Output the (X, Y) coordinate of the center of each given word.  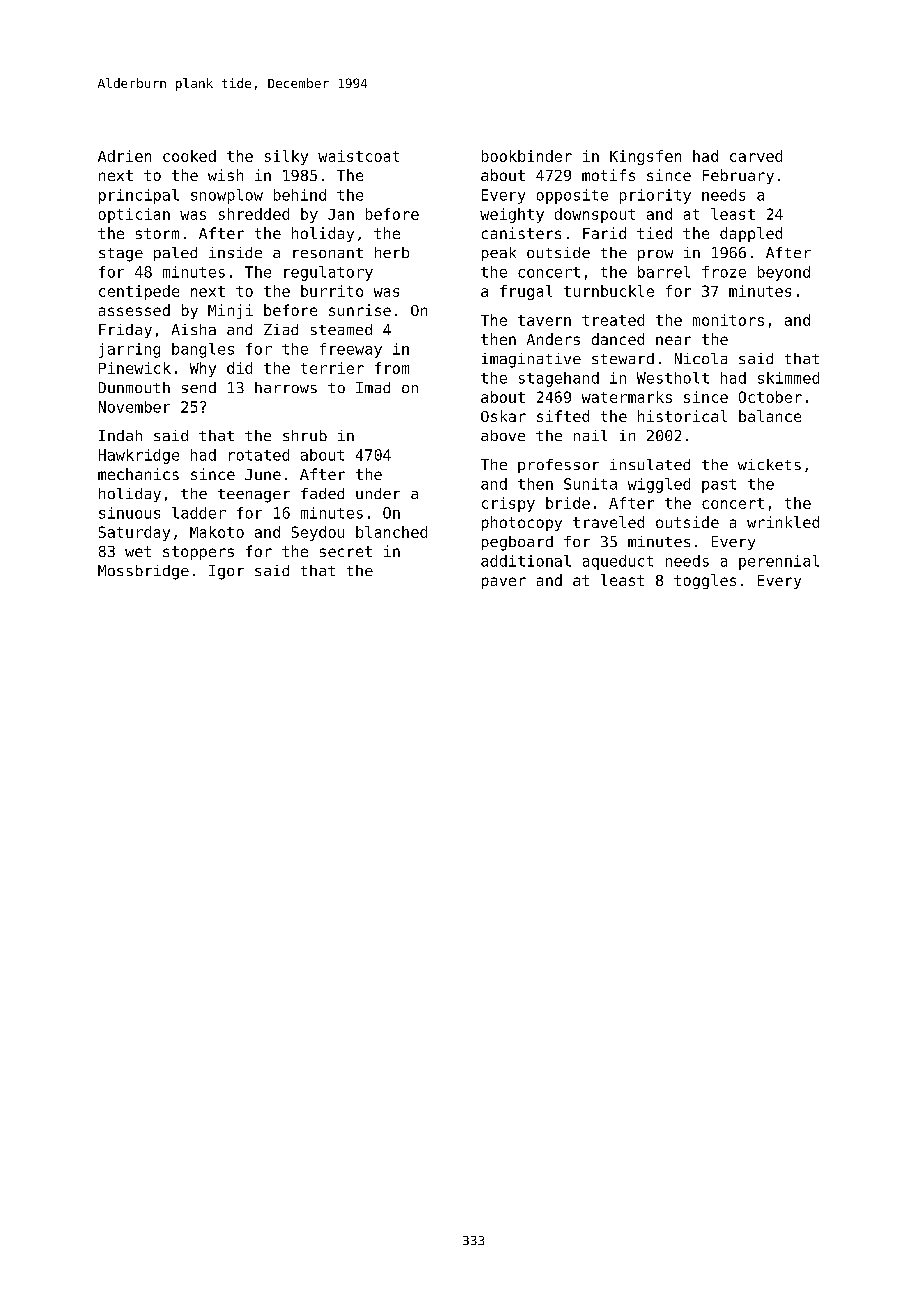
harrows (286, 387)
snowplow (227, 196)
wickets (769, 464)
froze (724, 272)
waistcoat (358, 156)
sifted (563, 416)
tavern (544, 320)
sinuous (129, 513)
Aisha (194, 329)
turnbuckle (609, 291)
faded (322, 493)
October (770, 397)
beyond (784, 273)
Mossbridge (143, 572)
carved (756, 156)
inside (235, 252)
